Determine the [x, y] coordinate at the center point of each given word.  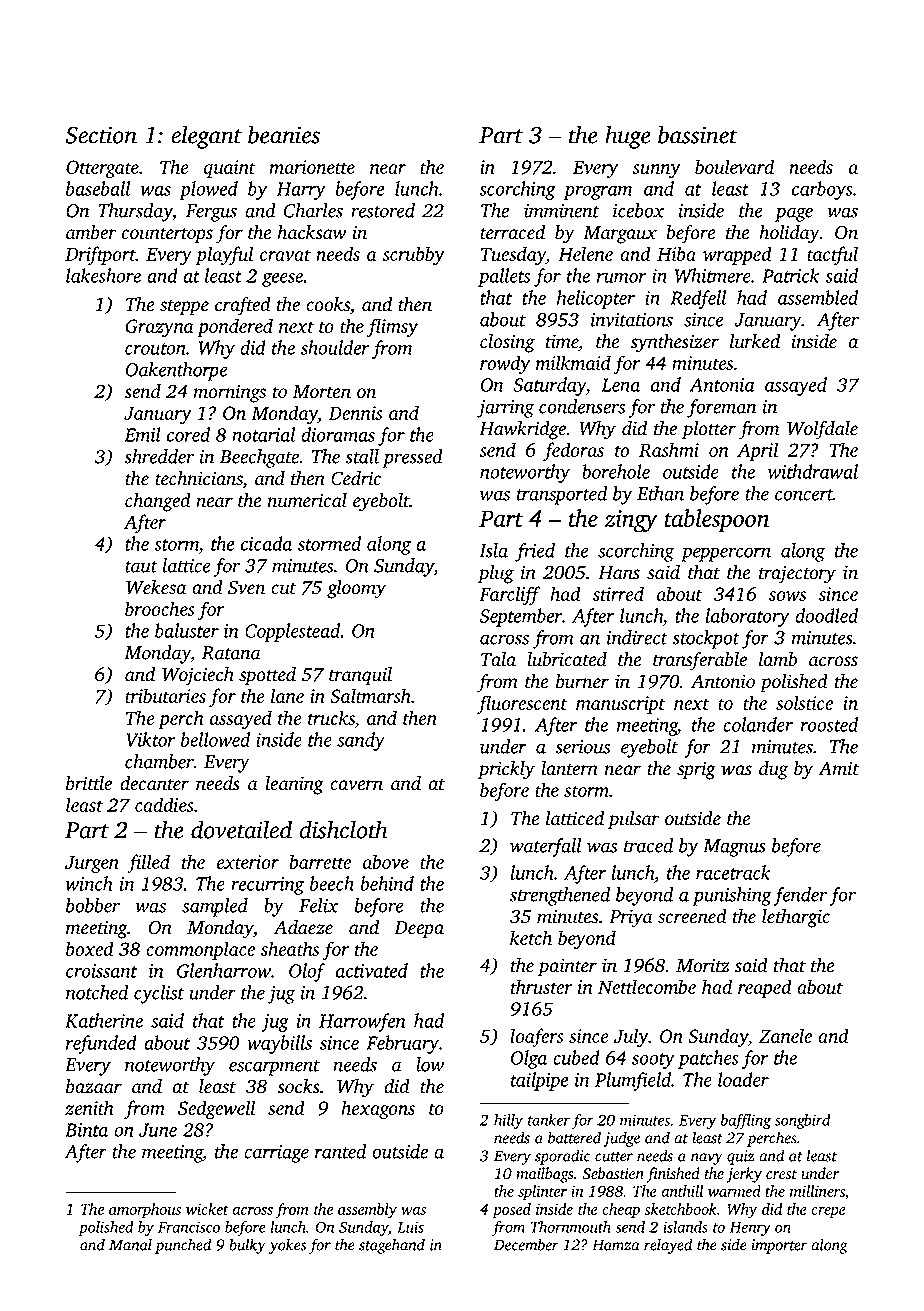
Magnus [734, 848]
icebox [638, 210]
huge [628, 137]
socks [298, 1086]
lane [287, 695]
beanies [284, 134]
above [386, 861]
